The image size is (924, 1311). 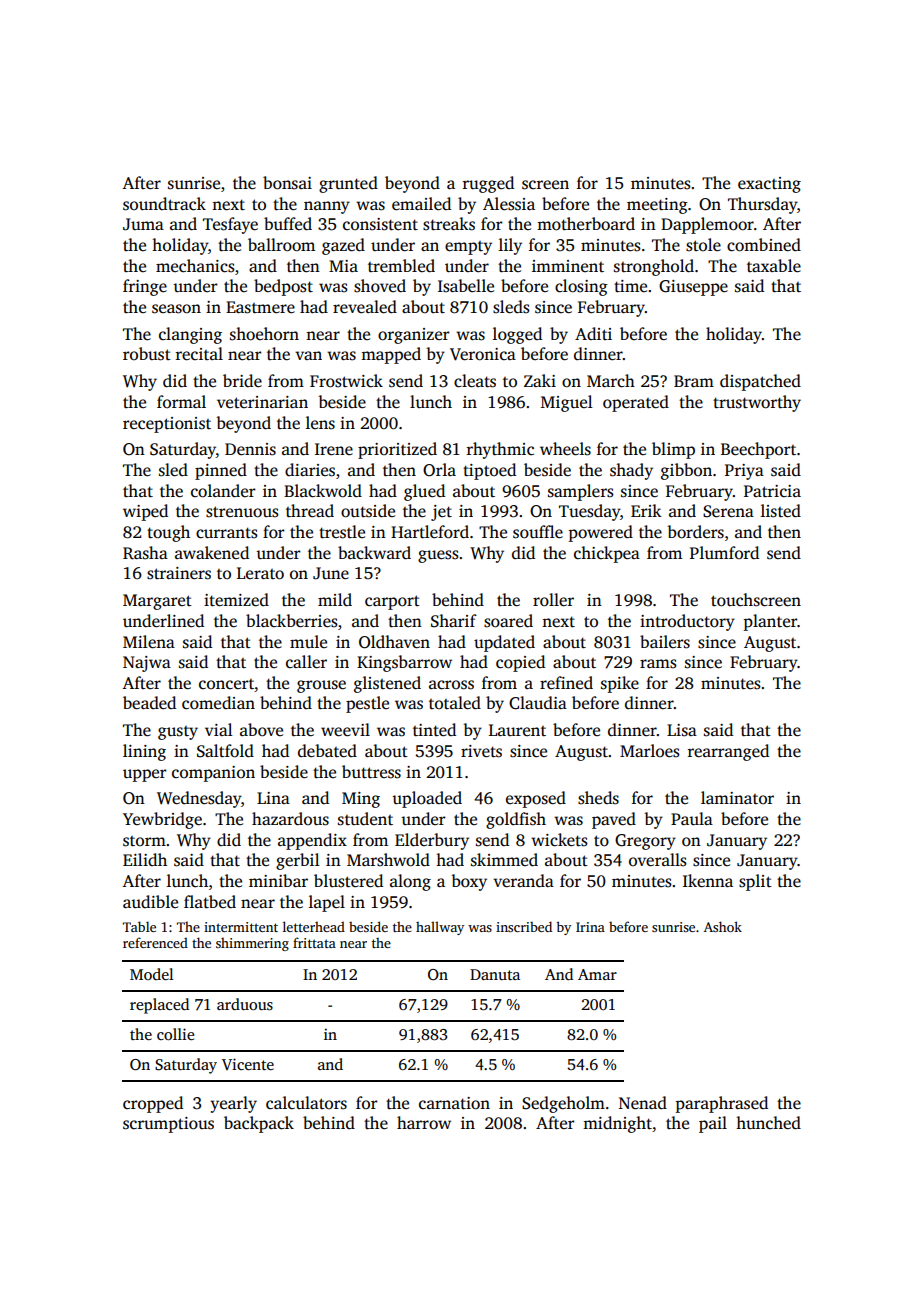 What do you see at coordinates (281, 245) in the document?
I see `ballroom` at bounding box center [281, 245].
